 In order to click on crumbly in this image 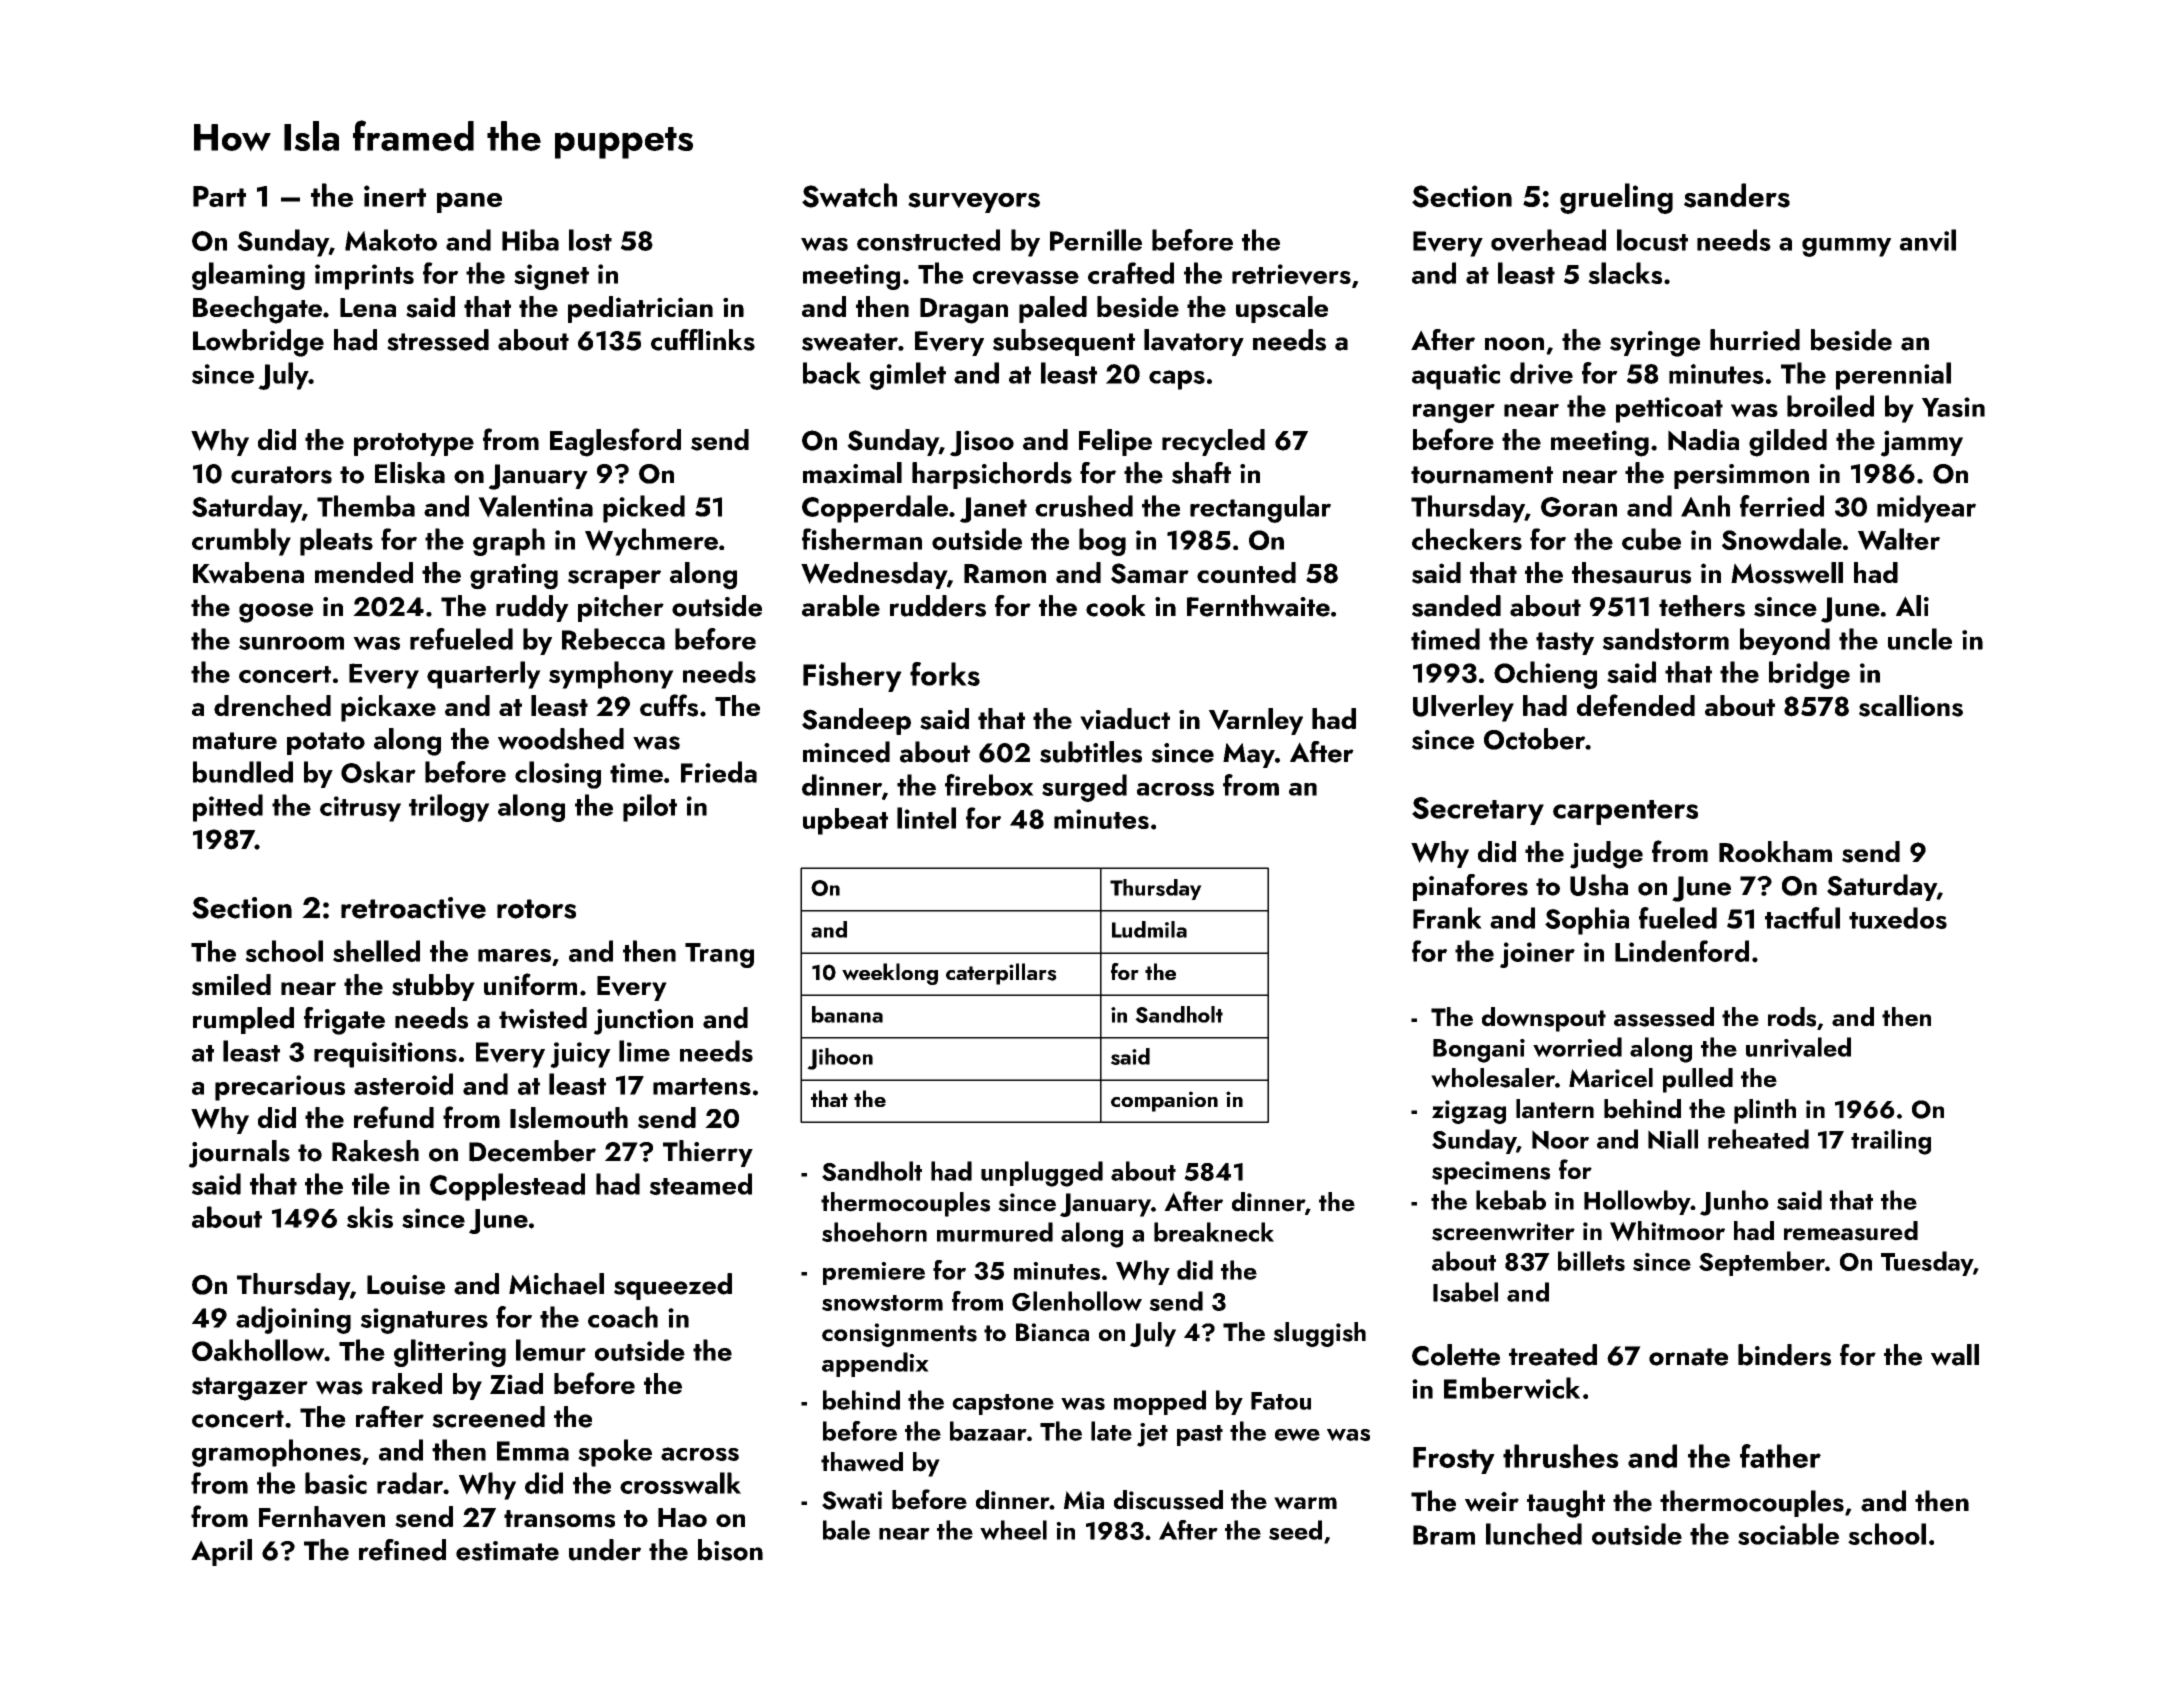, I will do `click(241, 542)`.
